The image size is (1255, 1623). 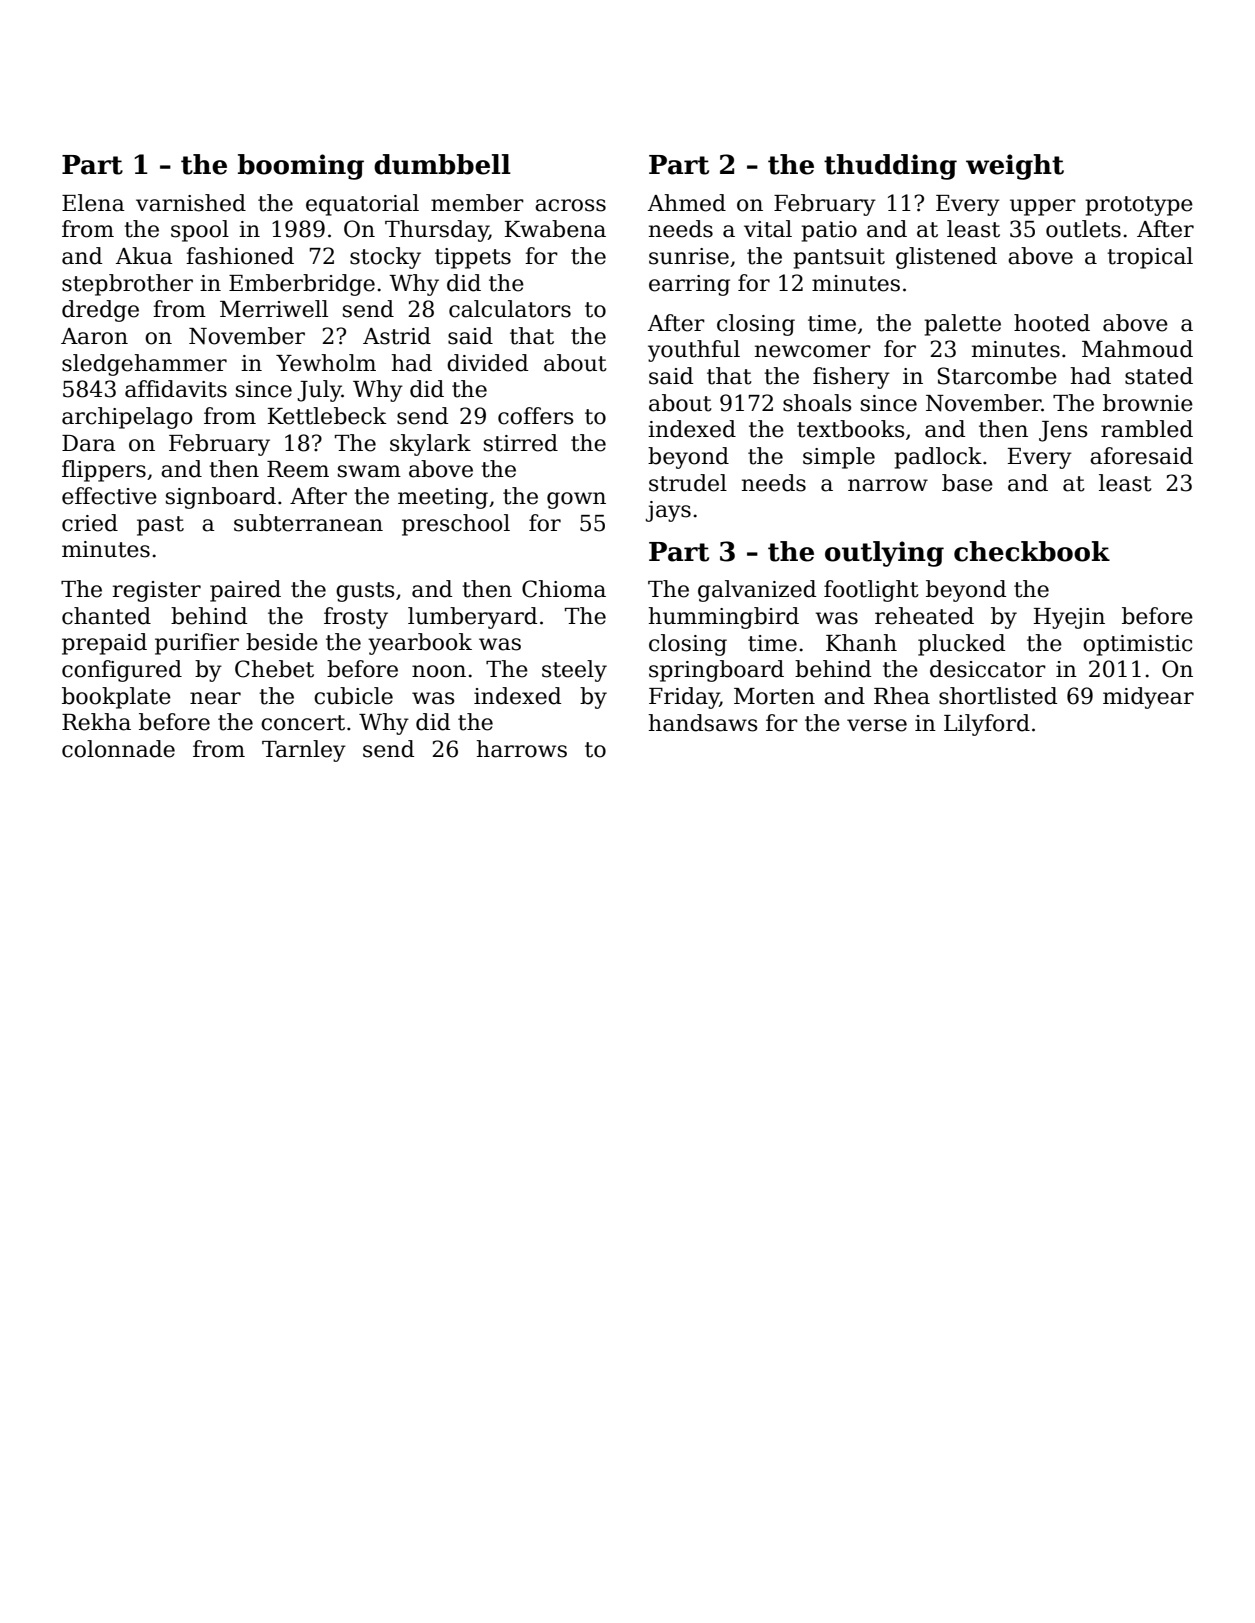 I want to click on thudding, so click(x=890, y=167).
